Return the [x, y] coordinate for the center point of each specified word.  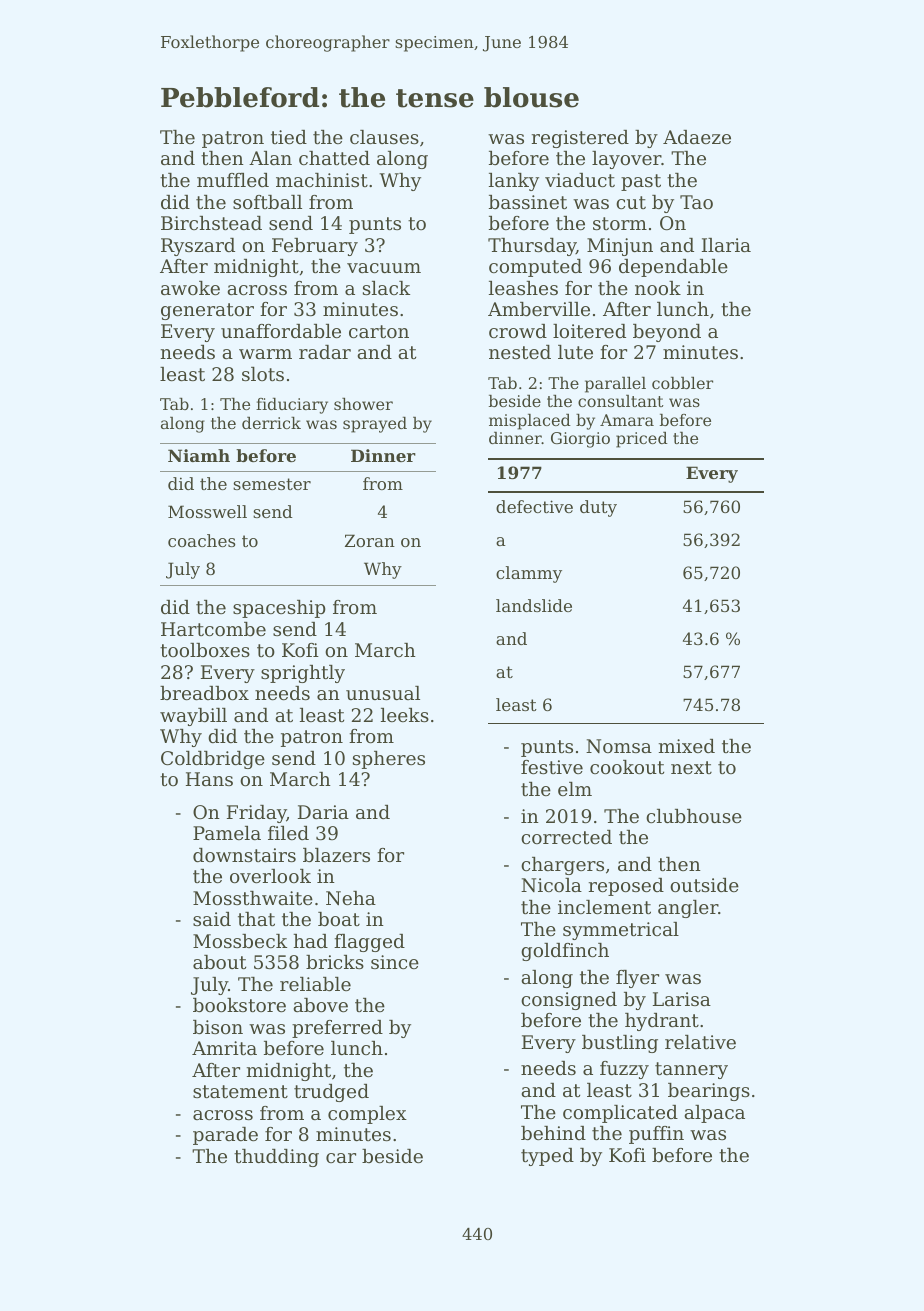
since [395, 962]
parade [225, 1136]
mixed [687, 746]
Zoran [370, 540]
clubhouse [694, 816]
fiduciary [292, 406]
